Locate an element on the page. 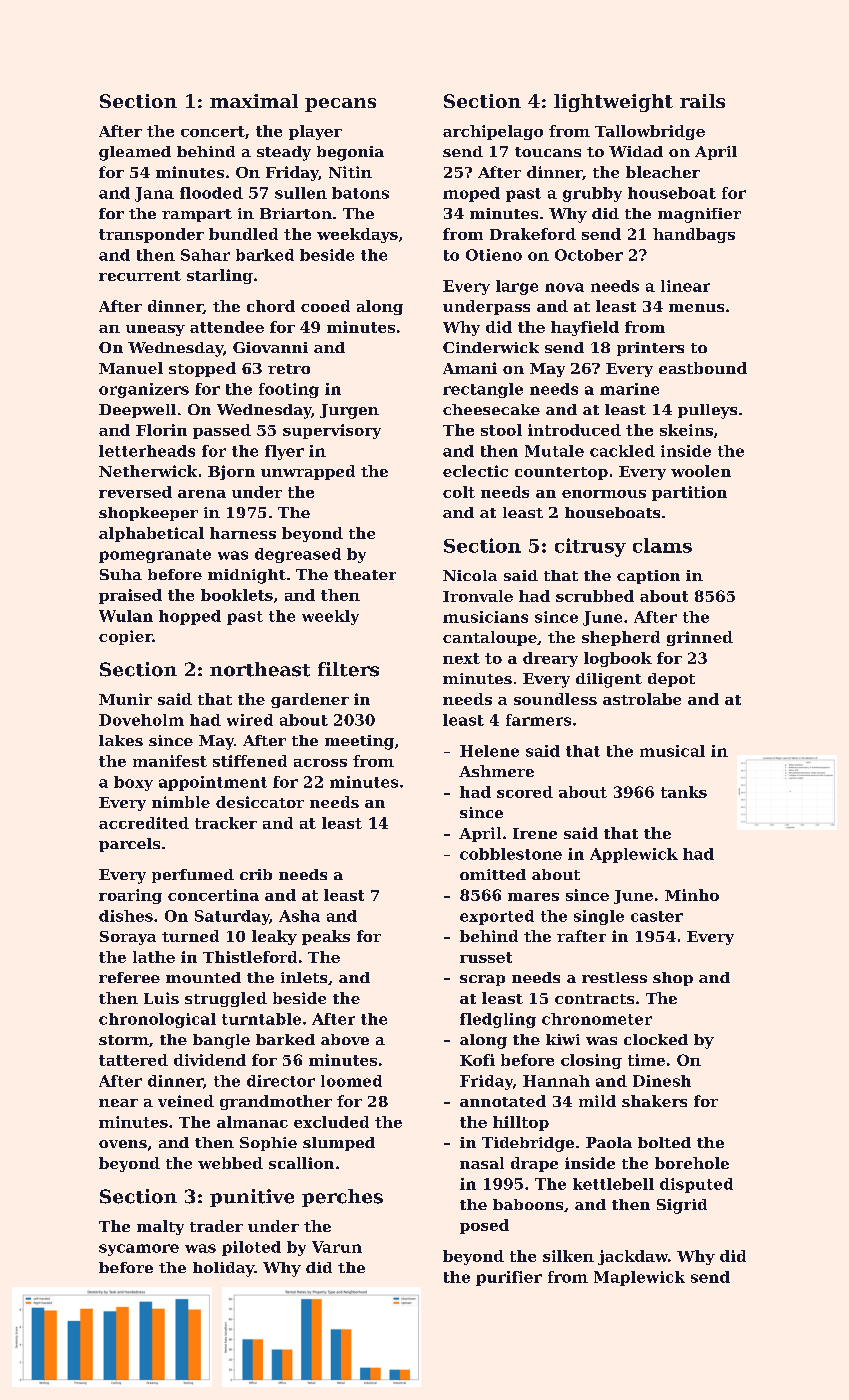  Maplewick is located at coordinates (639, 1278).
